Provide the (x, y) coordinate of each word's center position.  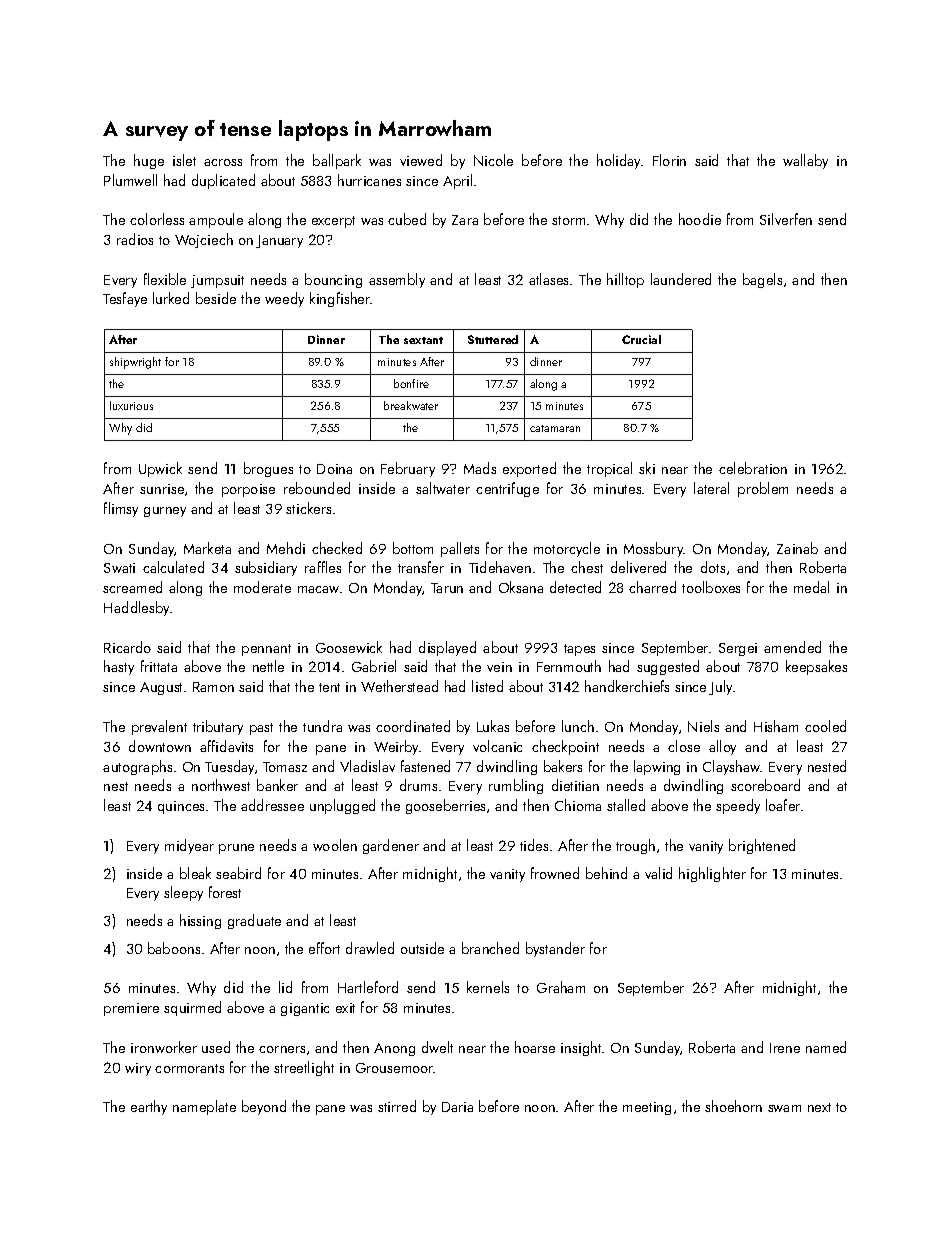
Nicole (493, 160)
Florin (669, 160)
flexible (165, 279)
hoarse (535, 1047)
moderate (262, 587)
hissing (200, 921)
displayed (447, 648)
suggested (668, 667)
